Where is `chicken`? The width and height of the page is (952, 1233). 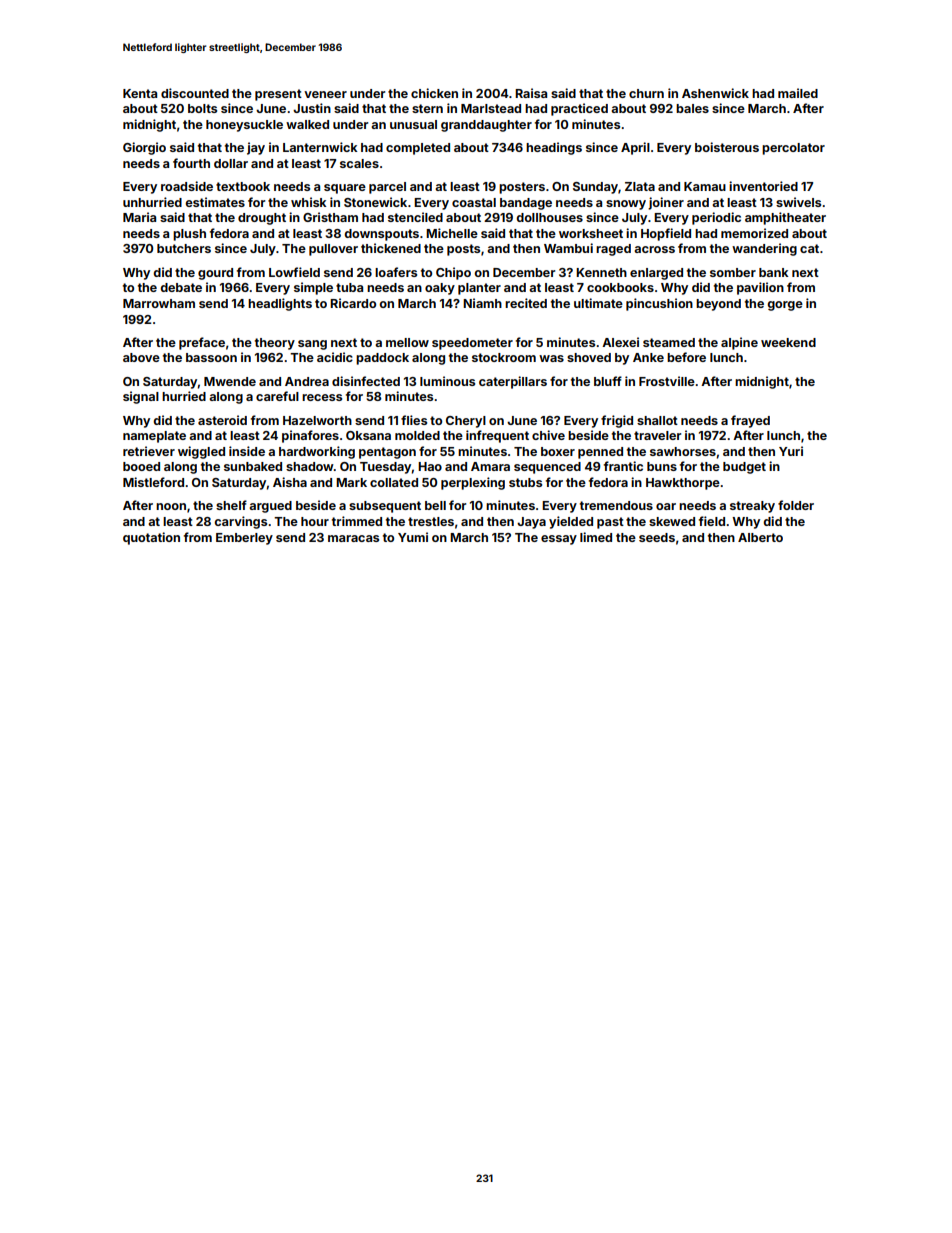
chicken is located at coordinates (434, 93).
